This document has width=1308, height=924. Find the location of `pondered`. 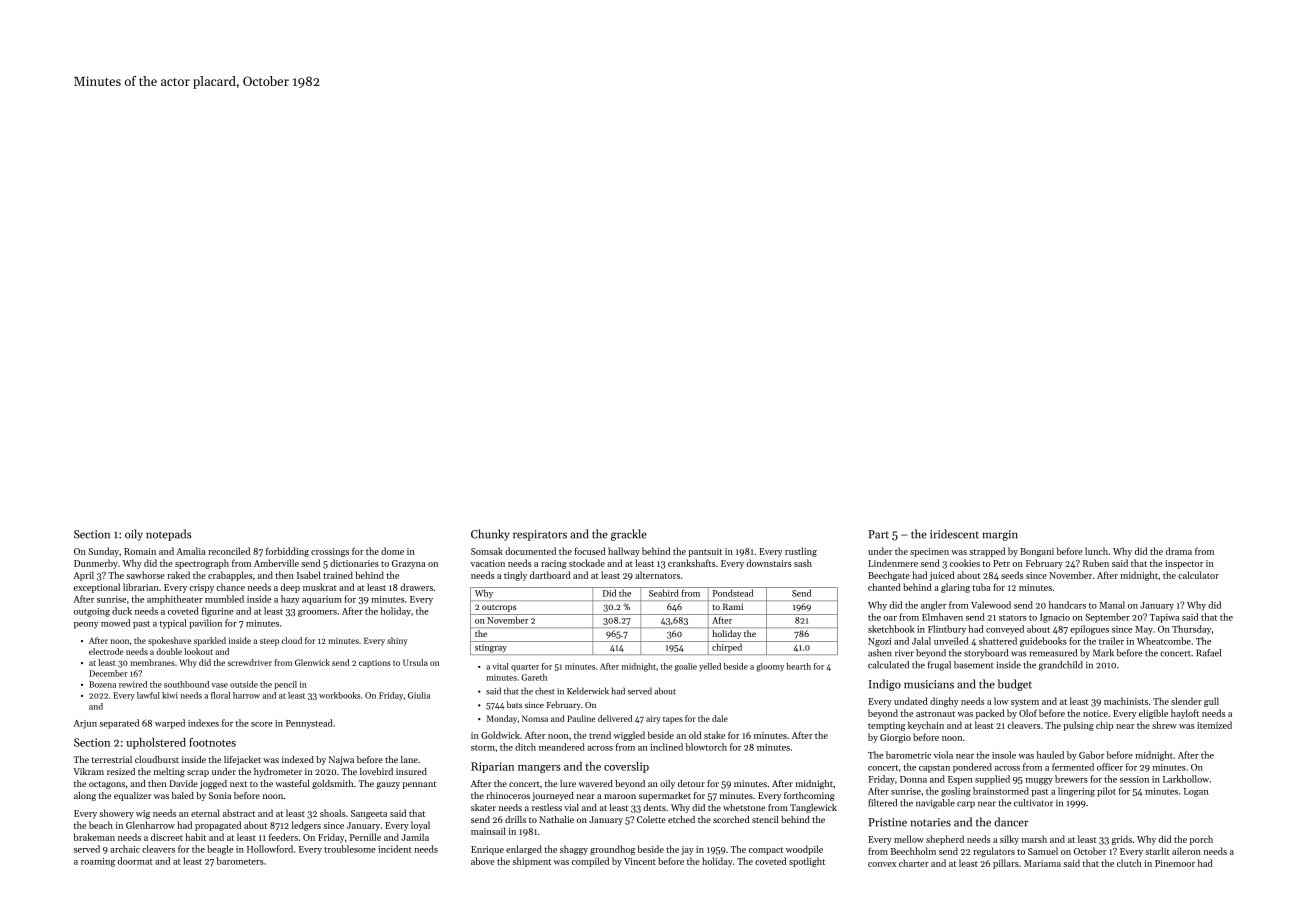

pondered is located at coordinates (972, 768).
